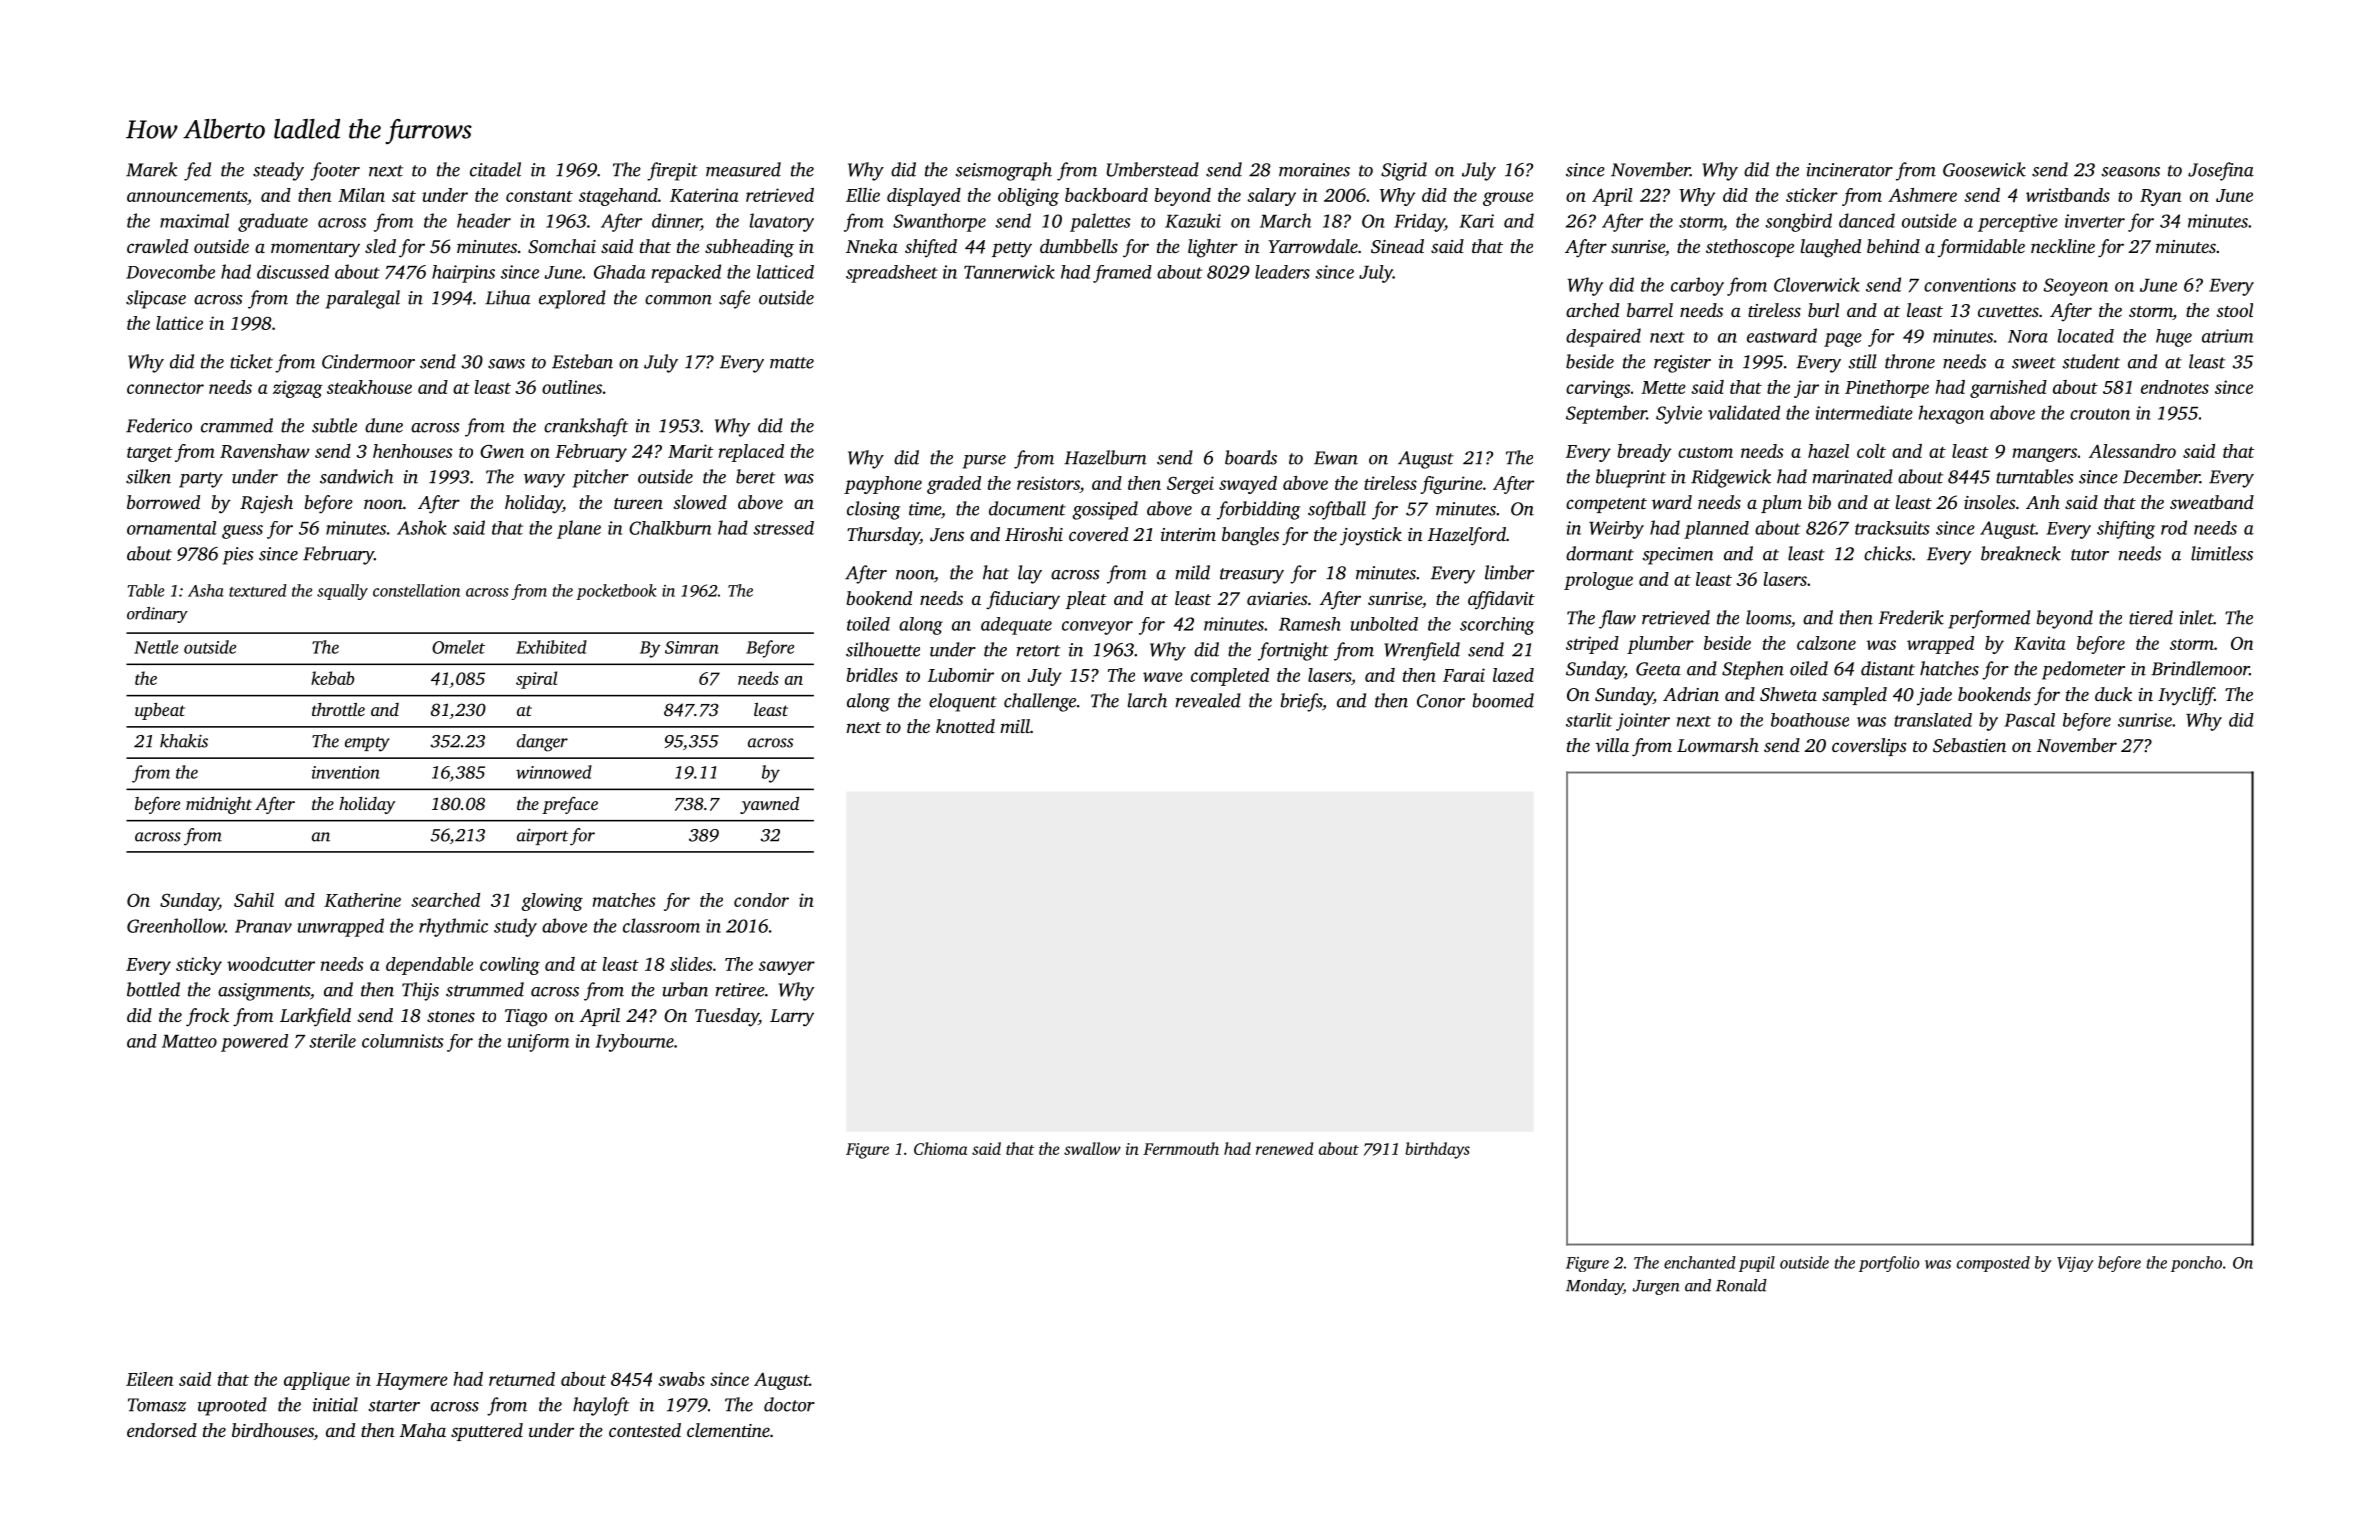  I want to click on Vijay, so click(2075, 1264).
